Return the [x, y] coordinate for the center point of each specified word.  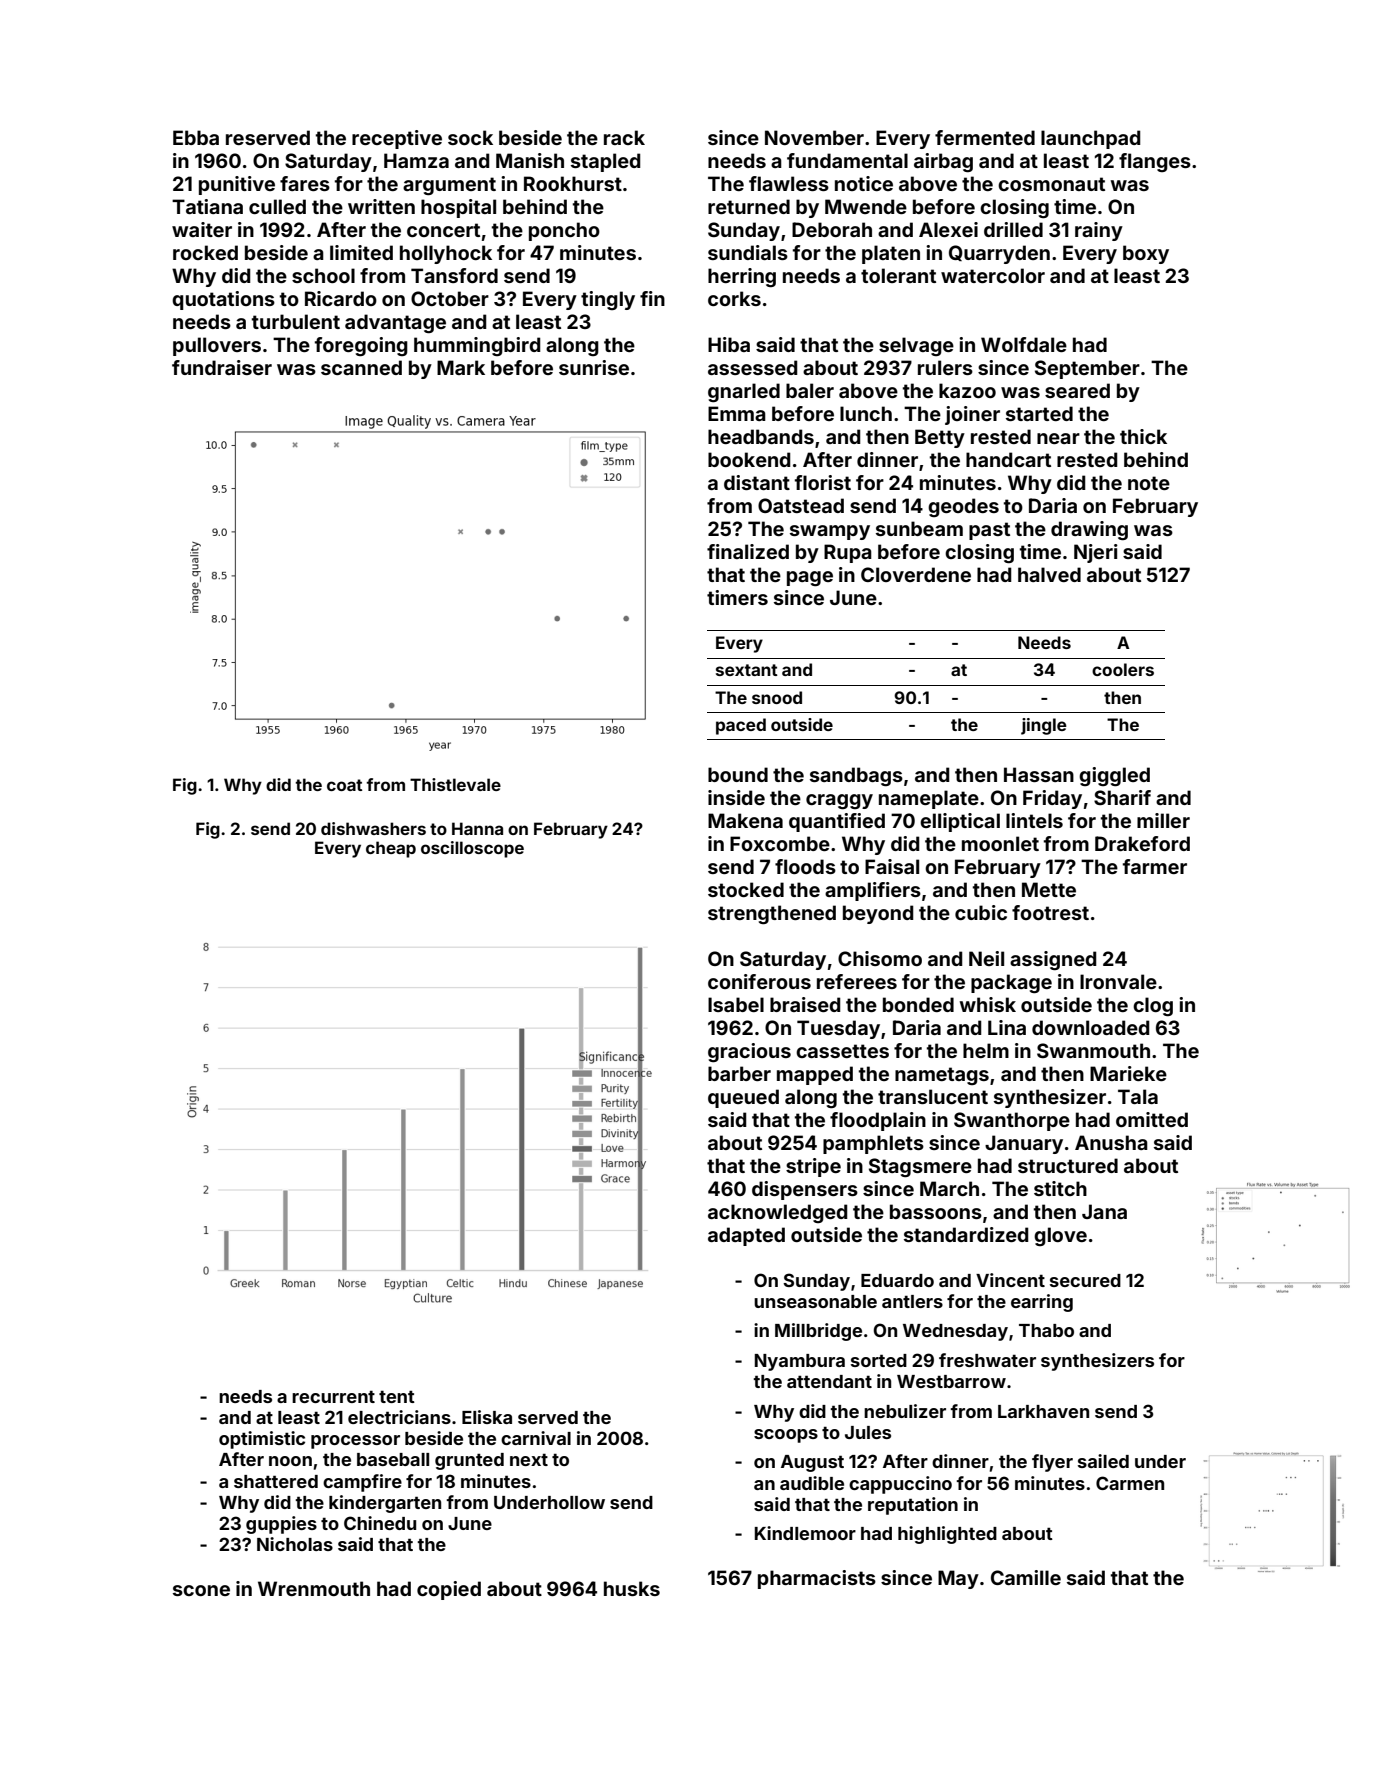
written [381, 206]
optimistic [262, 1440]
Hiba [729, 344]
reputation [913, 1506]
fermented [985, 137]
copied [449, 1590]
